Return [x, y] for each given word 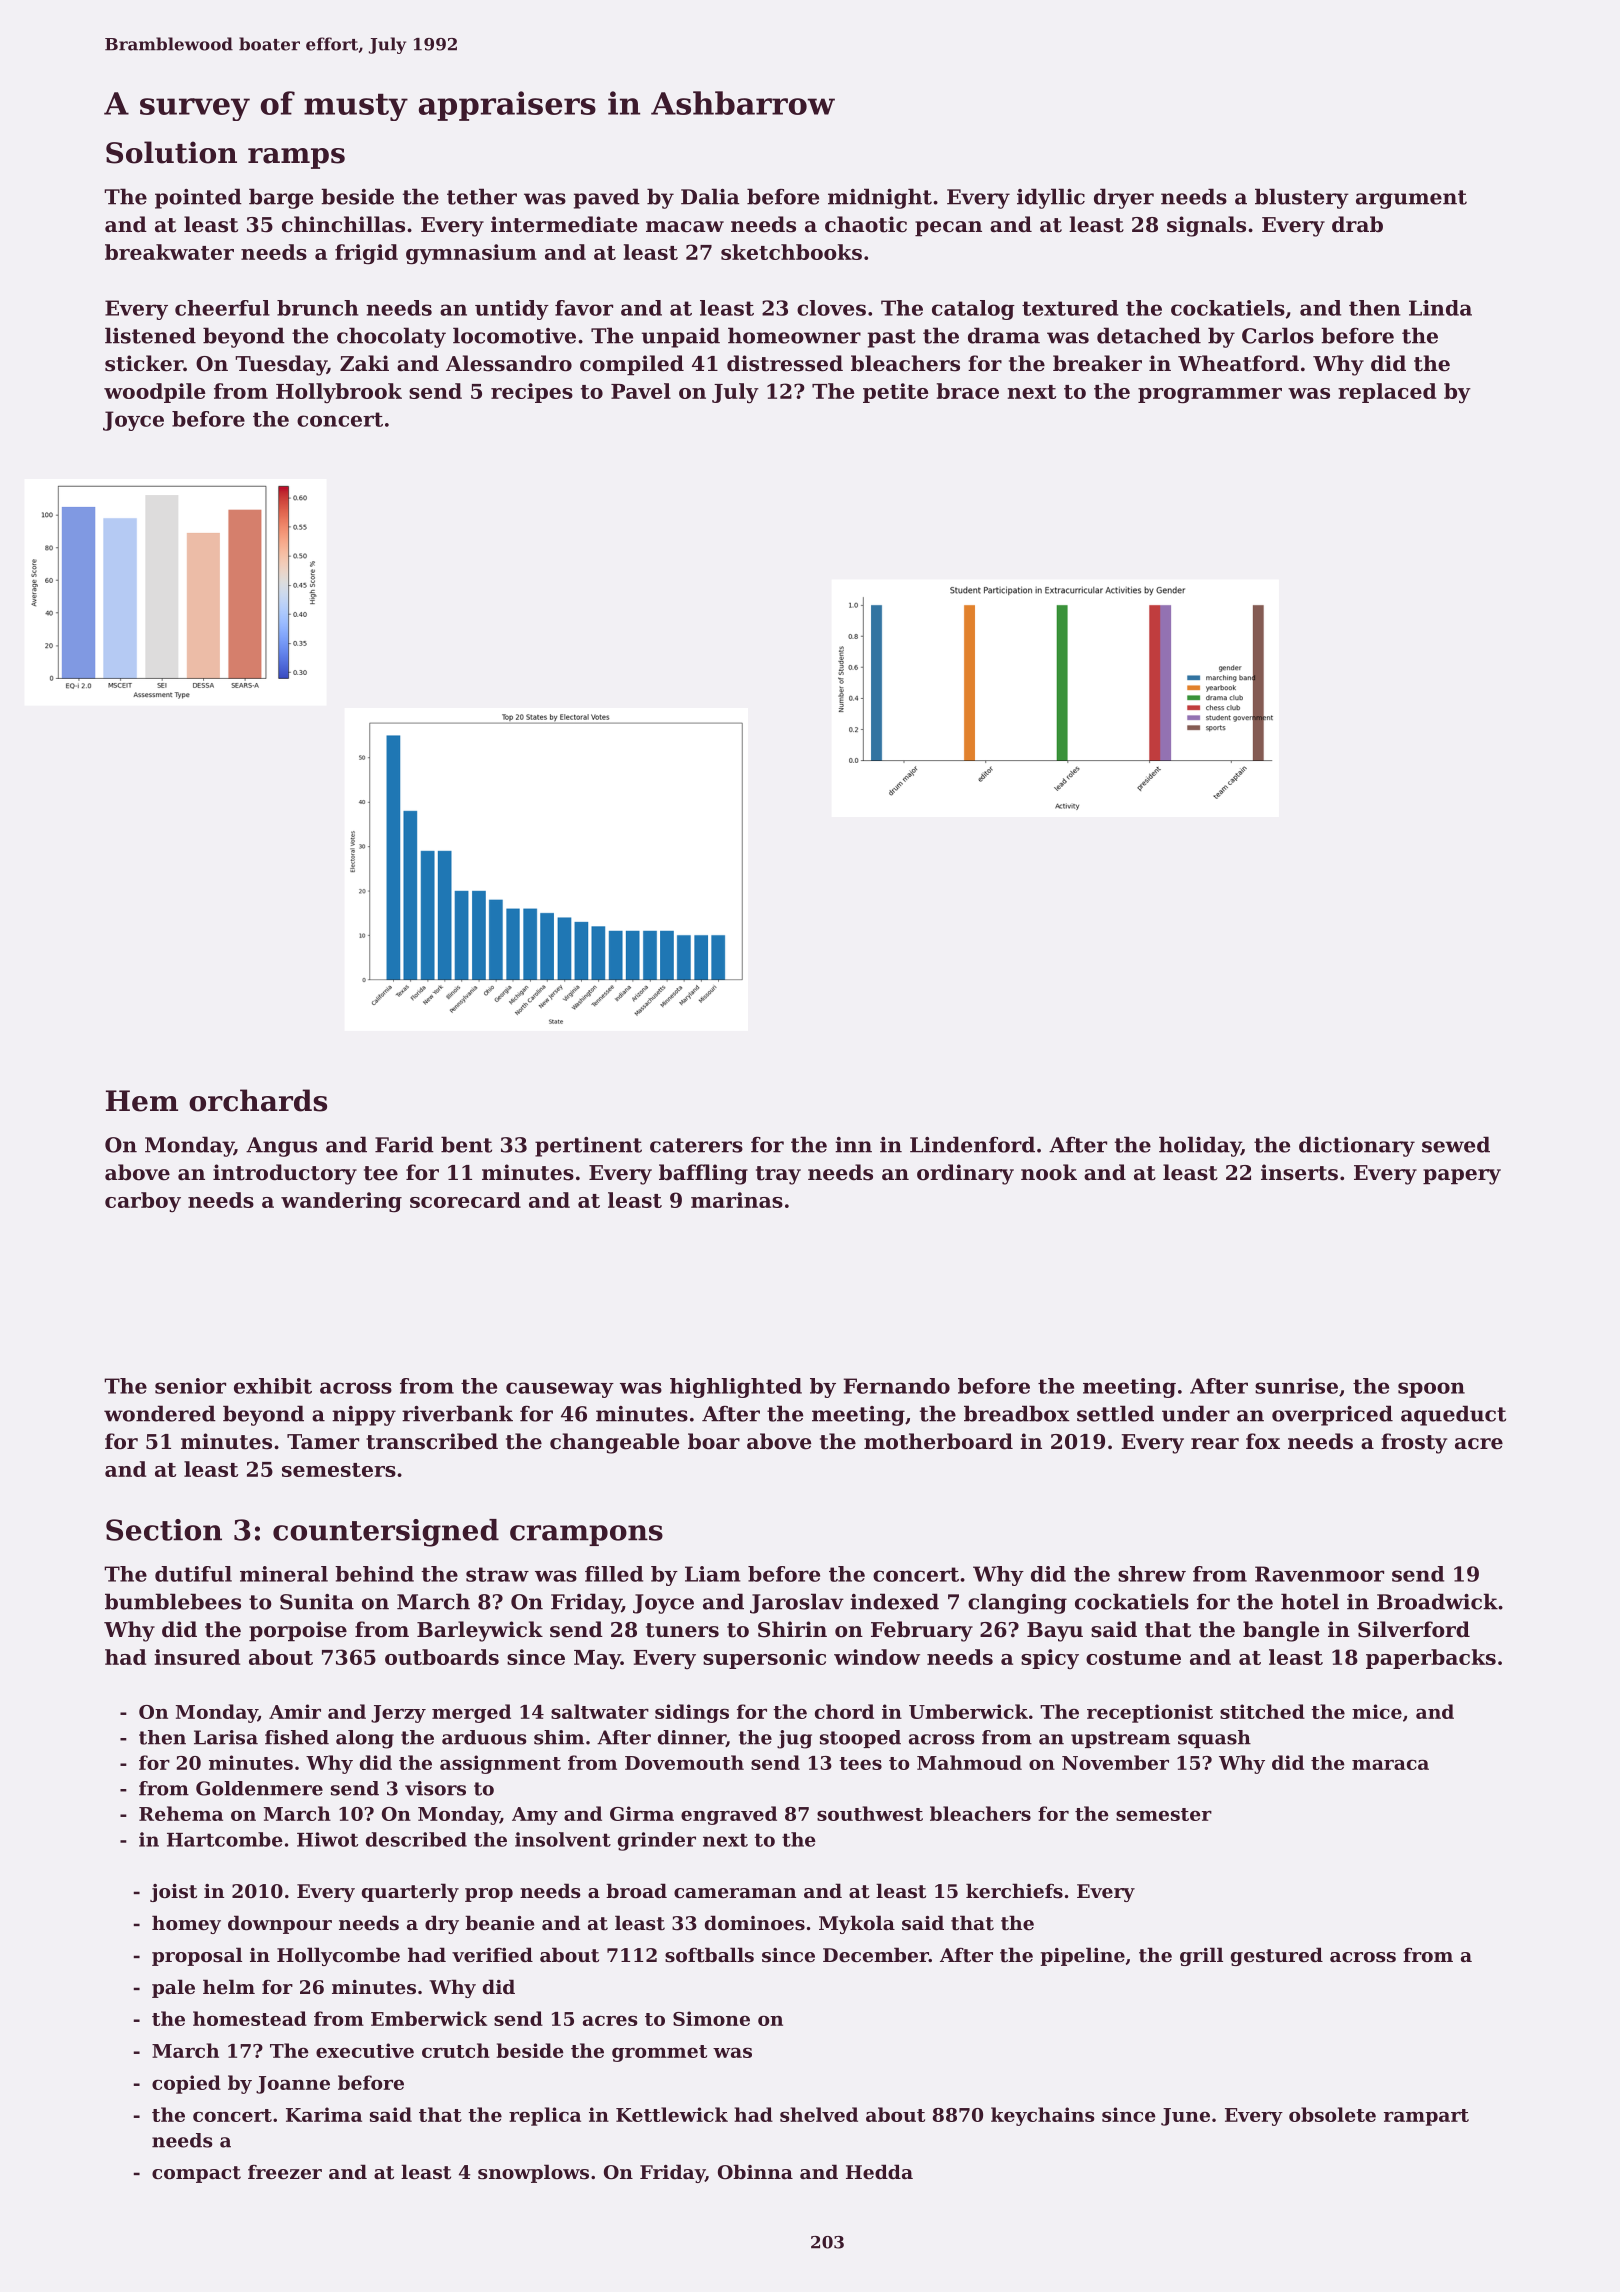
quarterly [410, 1892]
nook [1049, 1172]
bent [466, 1144]
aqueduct [1453, 1415]
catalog [973, 310]
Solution [171, 152]
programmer [1210, 396]
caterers [696, 1145]
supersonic [764, 1659]
